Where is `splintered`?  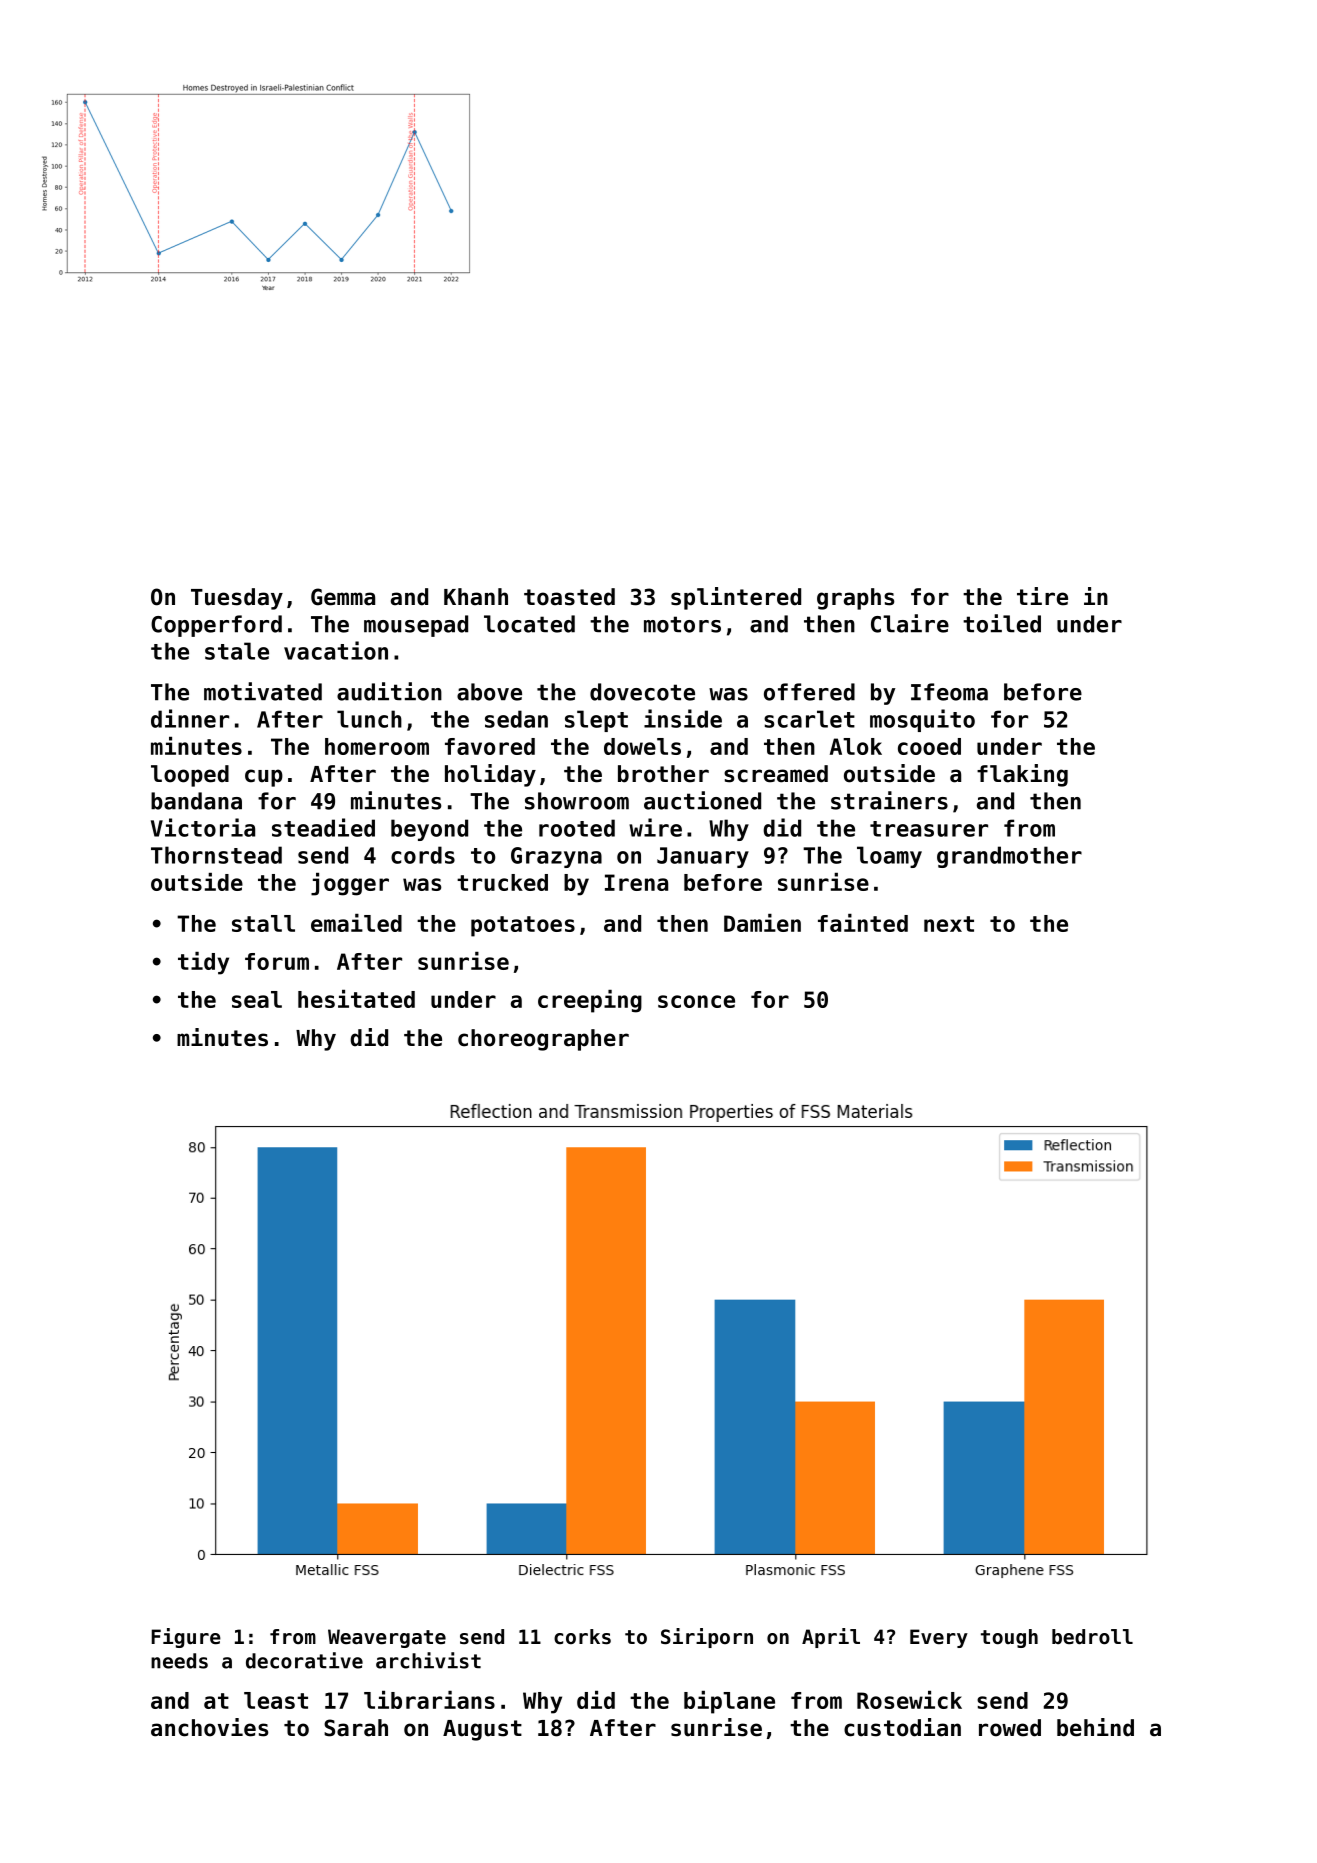 splintered is located at coordinates (736, 598).
